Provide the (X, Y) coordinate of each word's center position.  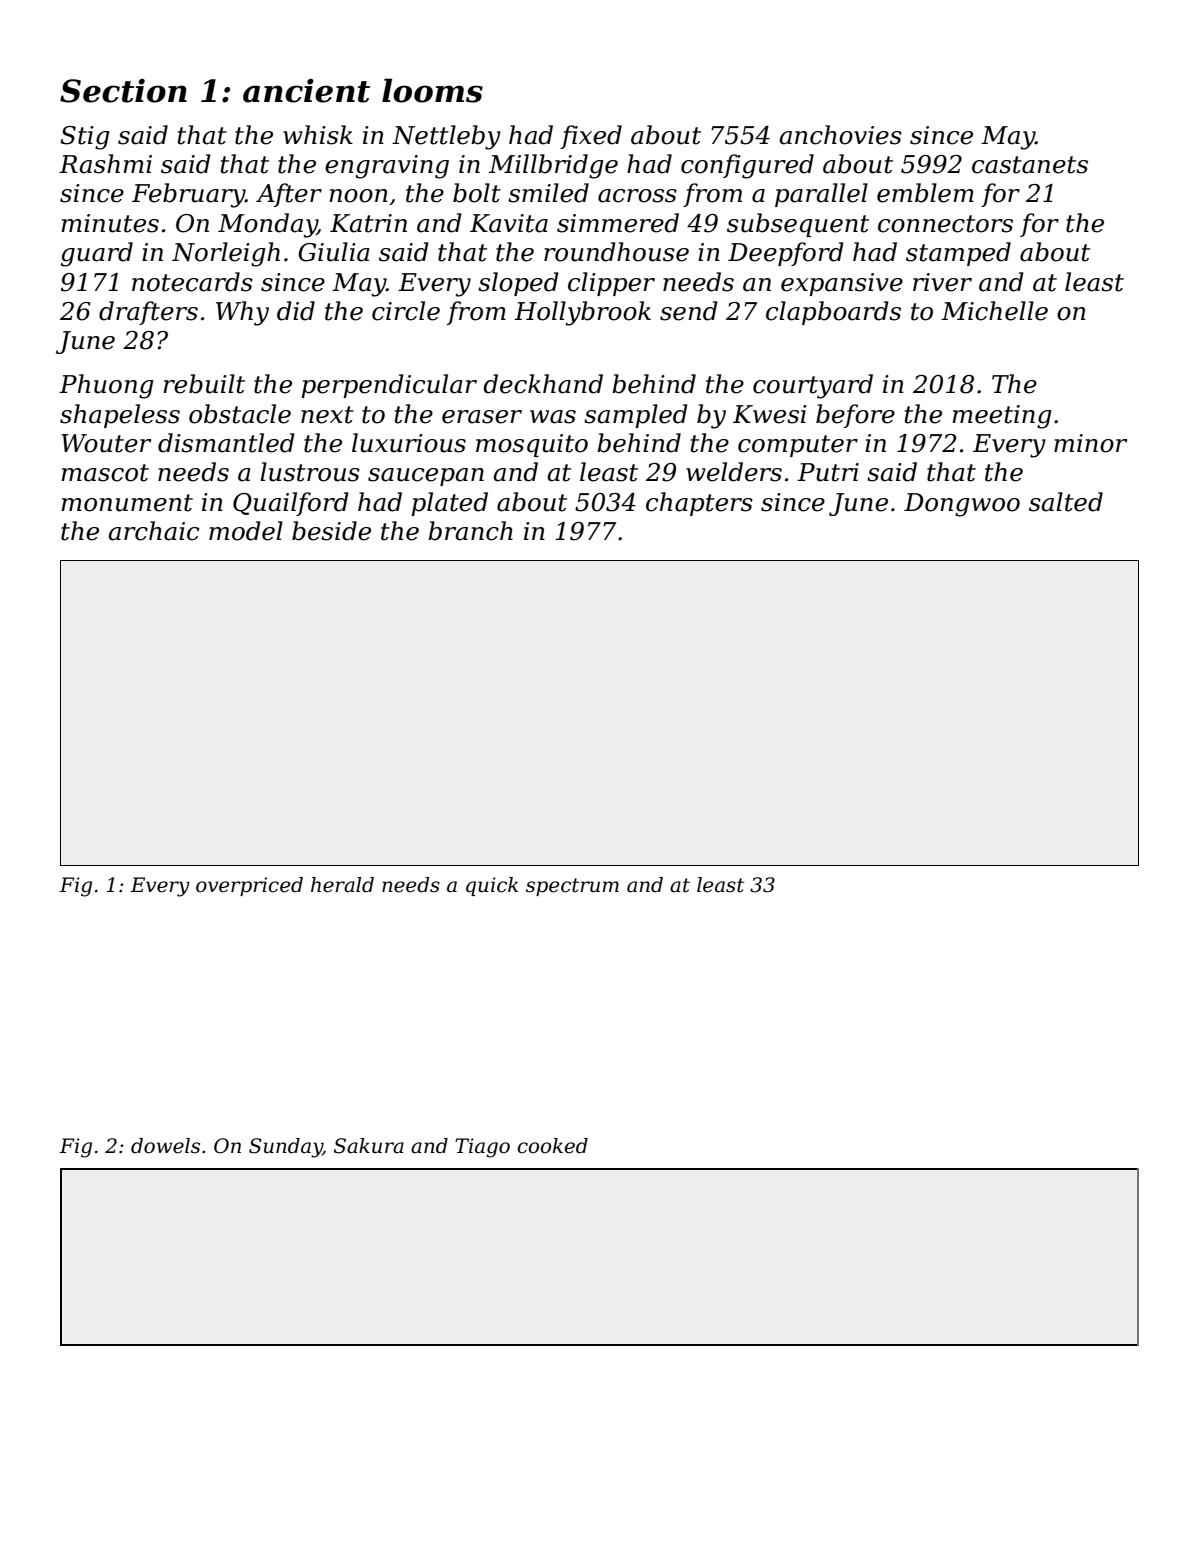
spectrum (572, 887)
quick (492, 886)
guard (97, 254)
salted (1066, 502)
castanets (1030, 165)
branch (470, 531)
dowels (165, 1146)
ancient (306, 91)
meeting (1001, 417)
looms (432, 90)
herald (342, 885)
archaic (154, 531)
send (689, 311)
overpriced (249, 886)
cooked (553, 1146)
